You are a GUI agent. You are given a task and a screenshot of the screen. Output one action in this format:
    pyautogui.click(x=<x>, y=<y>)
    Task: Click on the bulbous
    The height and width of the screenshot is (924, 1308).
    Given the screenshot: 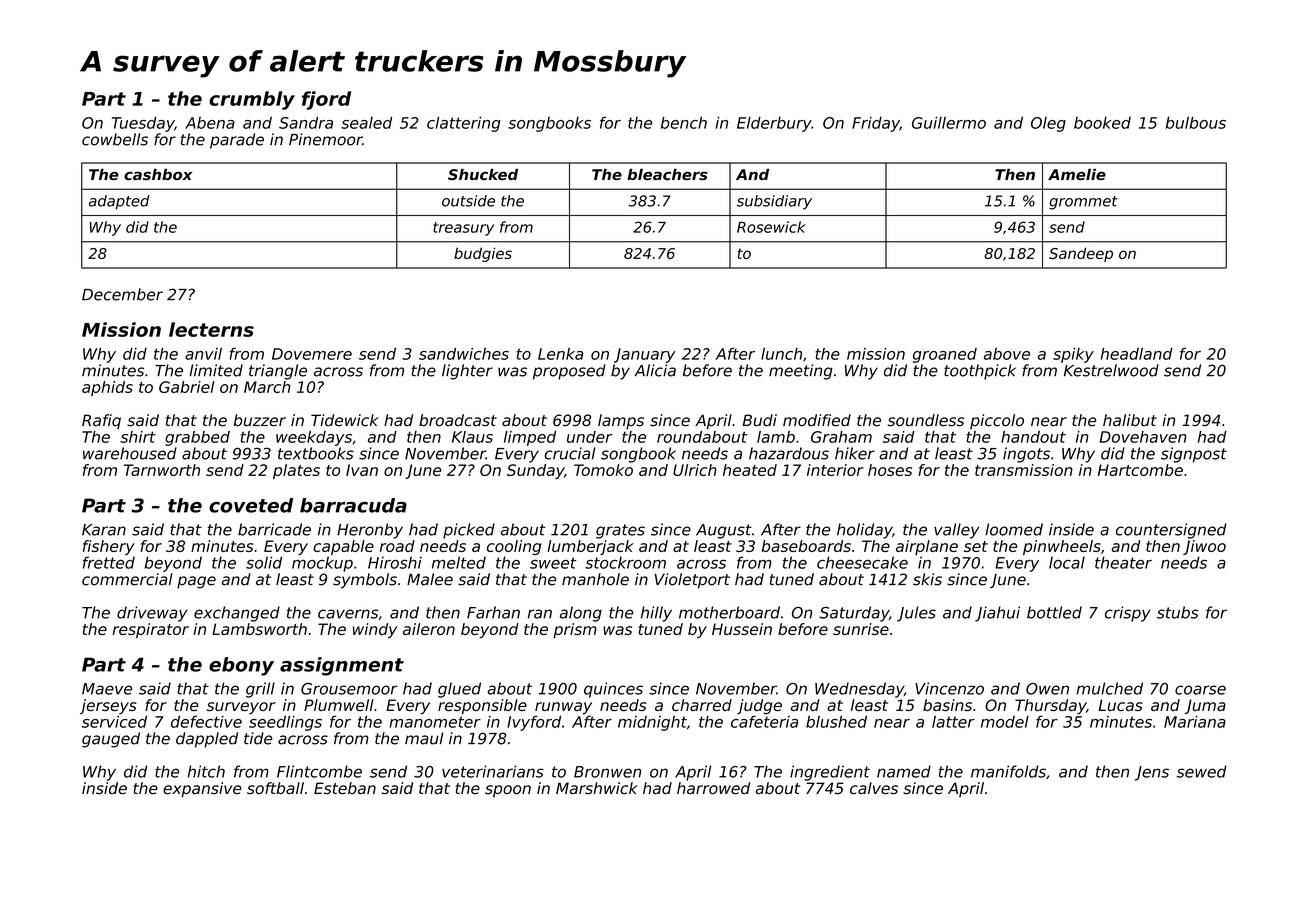 What is the action you would take?
    pyautogui.click(x=1196, y=123)
